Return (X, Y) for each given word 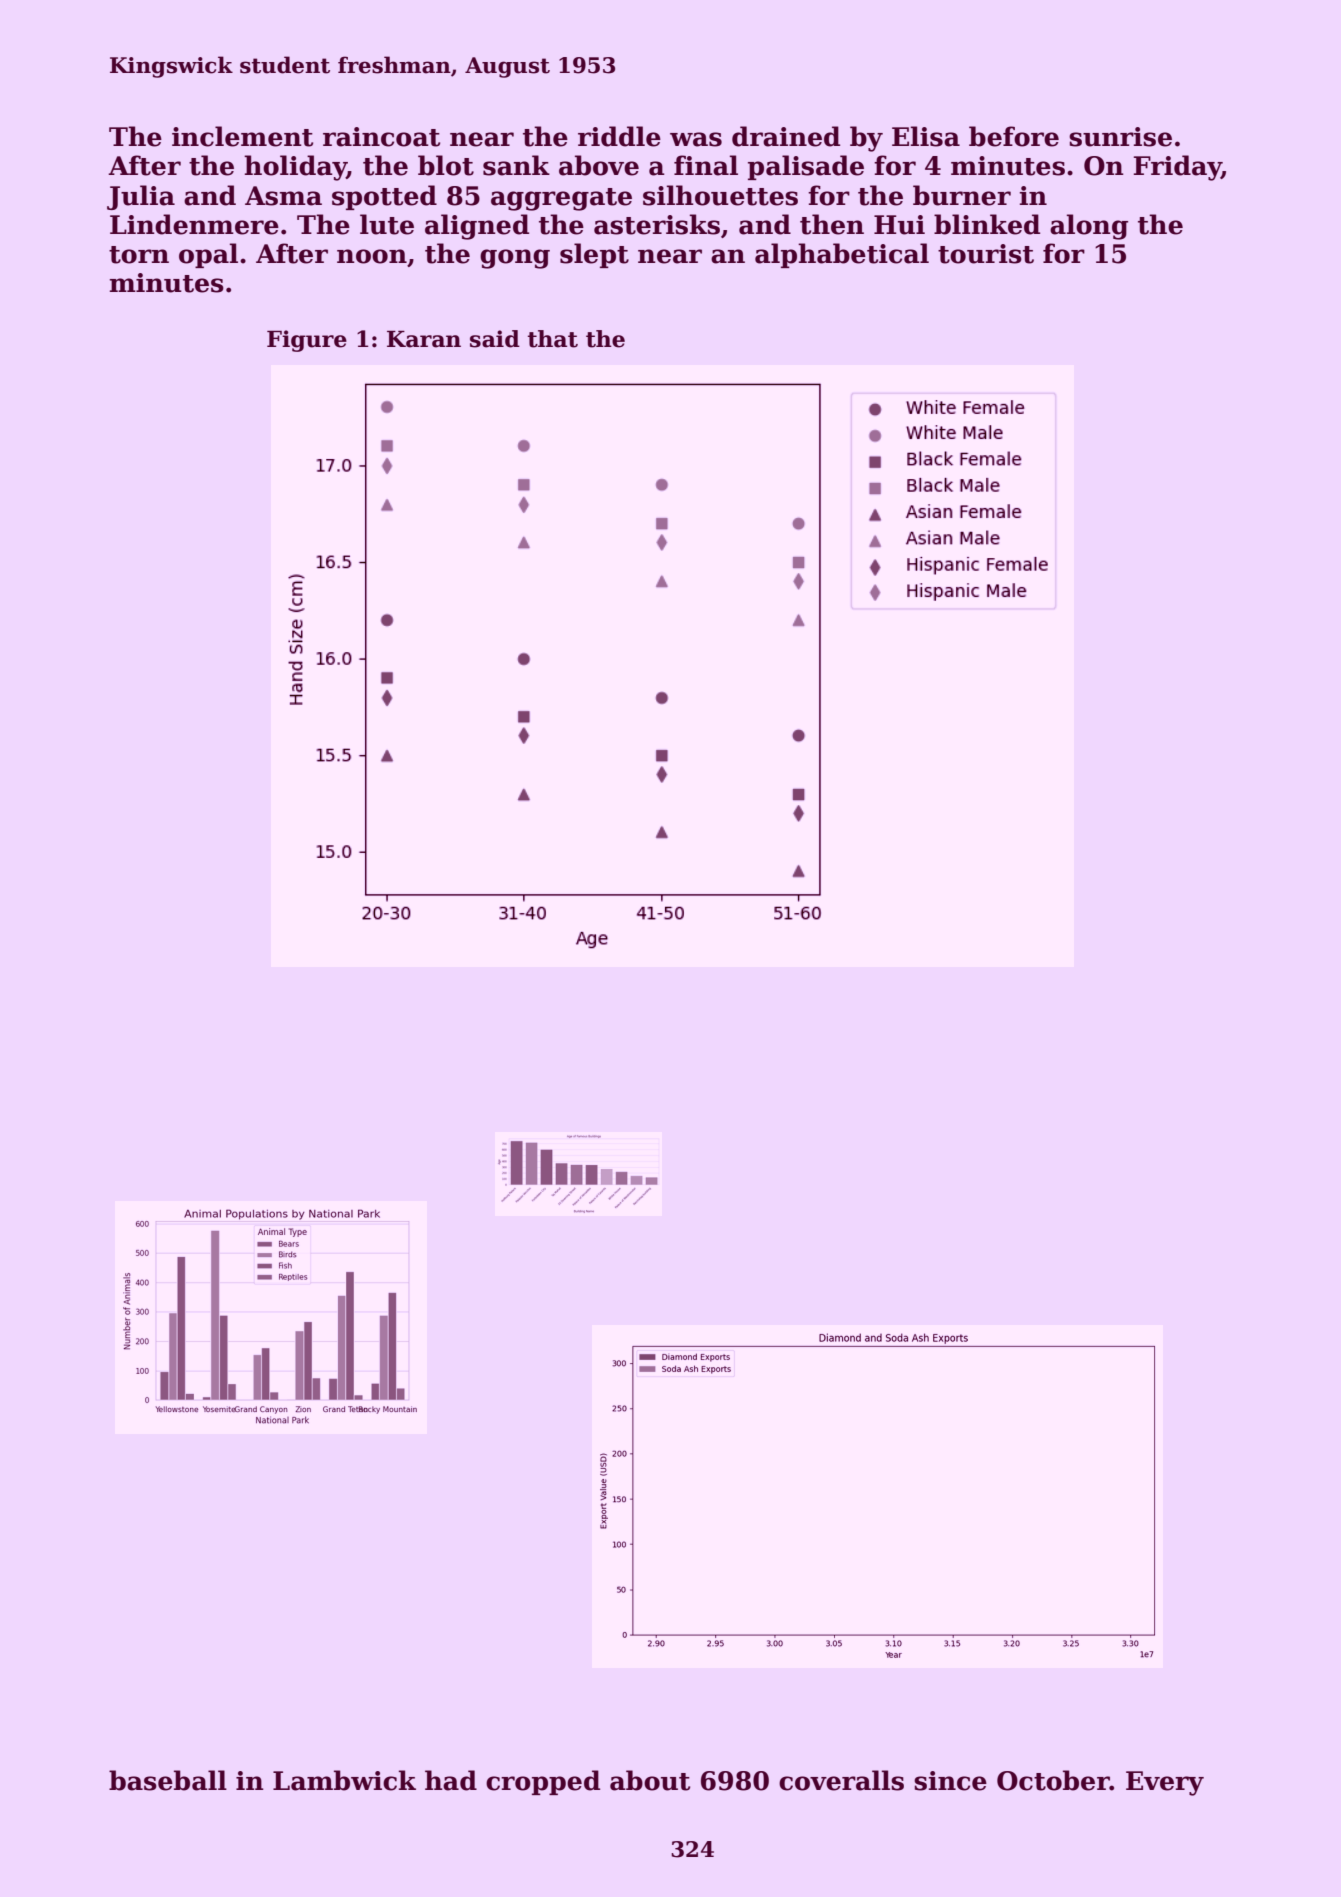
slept (594, 255)
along (1089, 227)
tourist (986, 254)
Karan (424, 339)
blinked (987, 224)
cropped (543, 1782)
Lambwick (344, 1780)
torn (139, 255)
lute (387, 224)
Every (1165, 1783)
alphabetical (842, 255)
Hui (899, 225)
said (495, 339)
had (451, 1780)
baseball (168, 1780)
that (553, 339)
